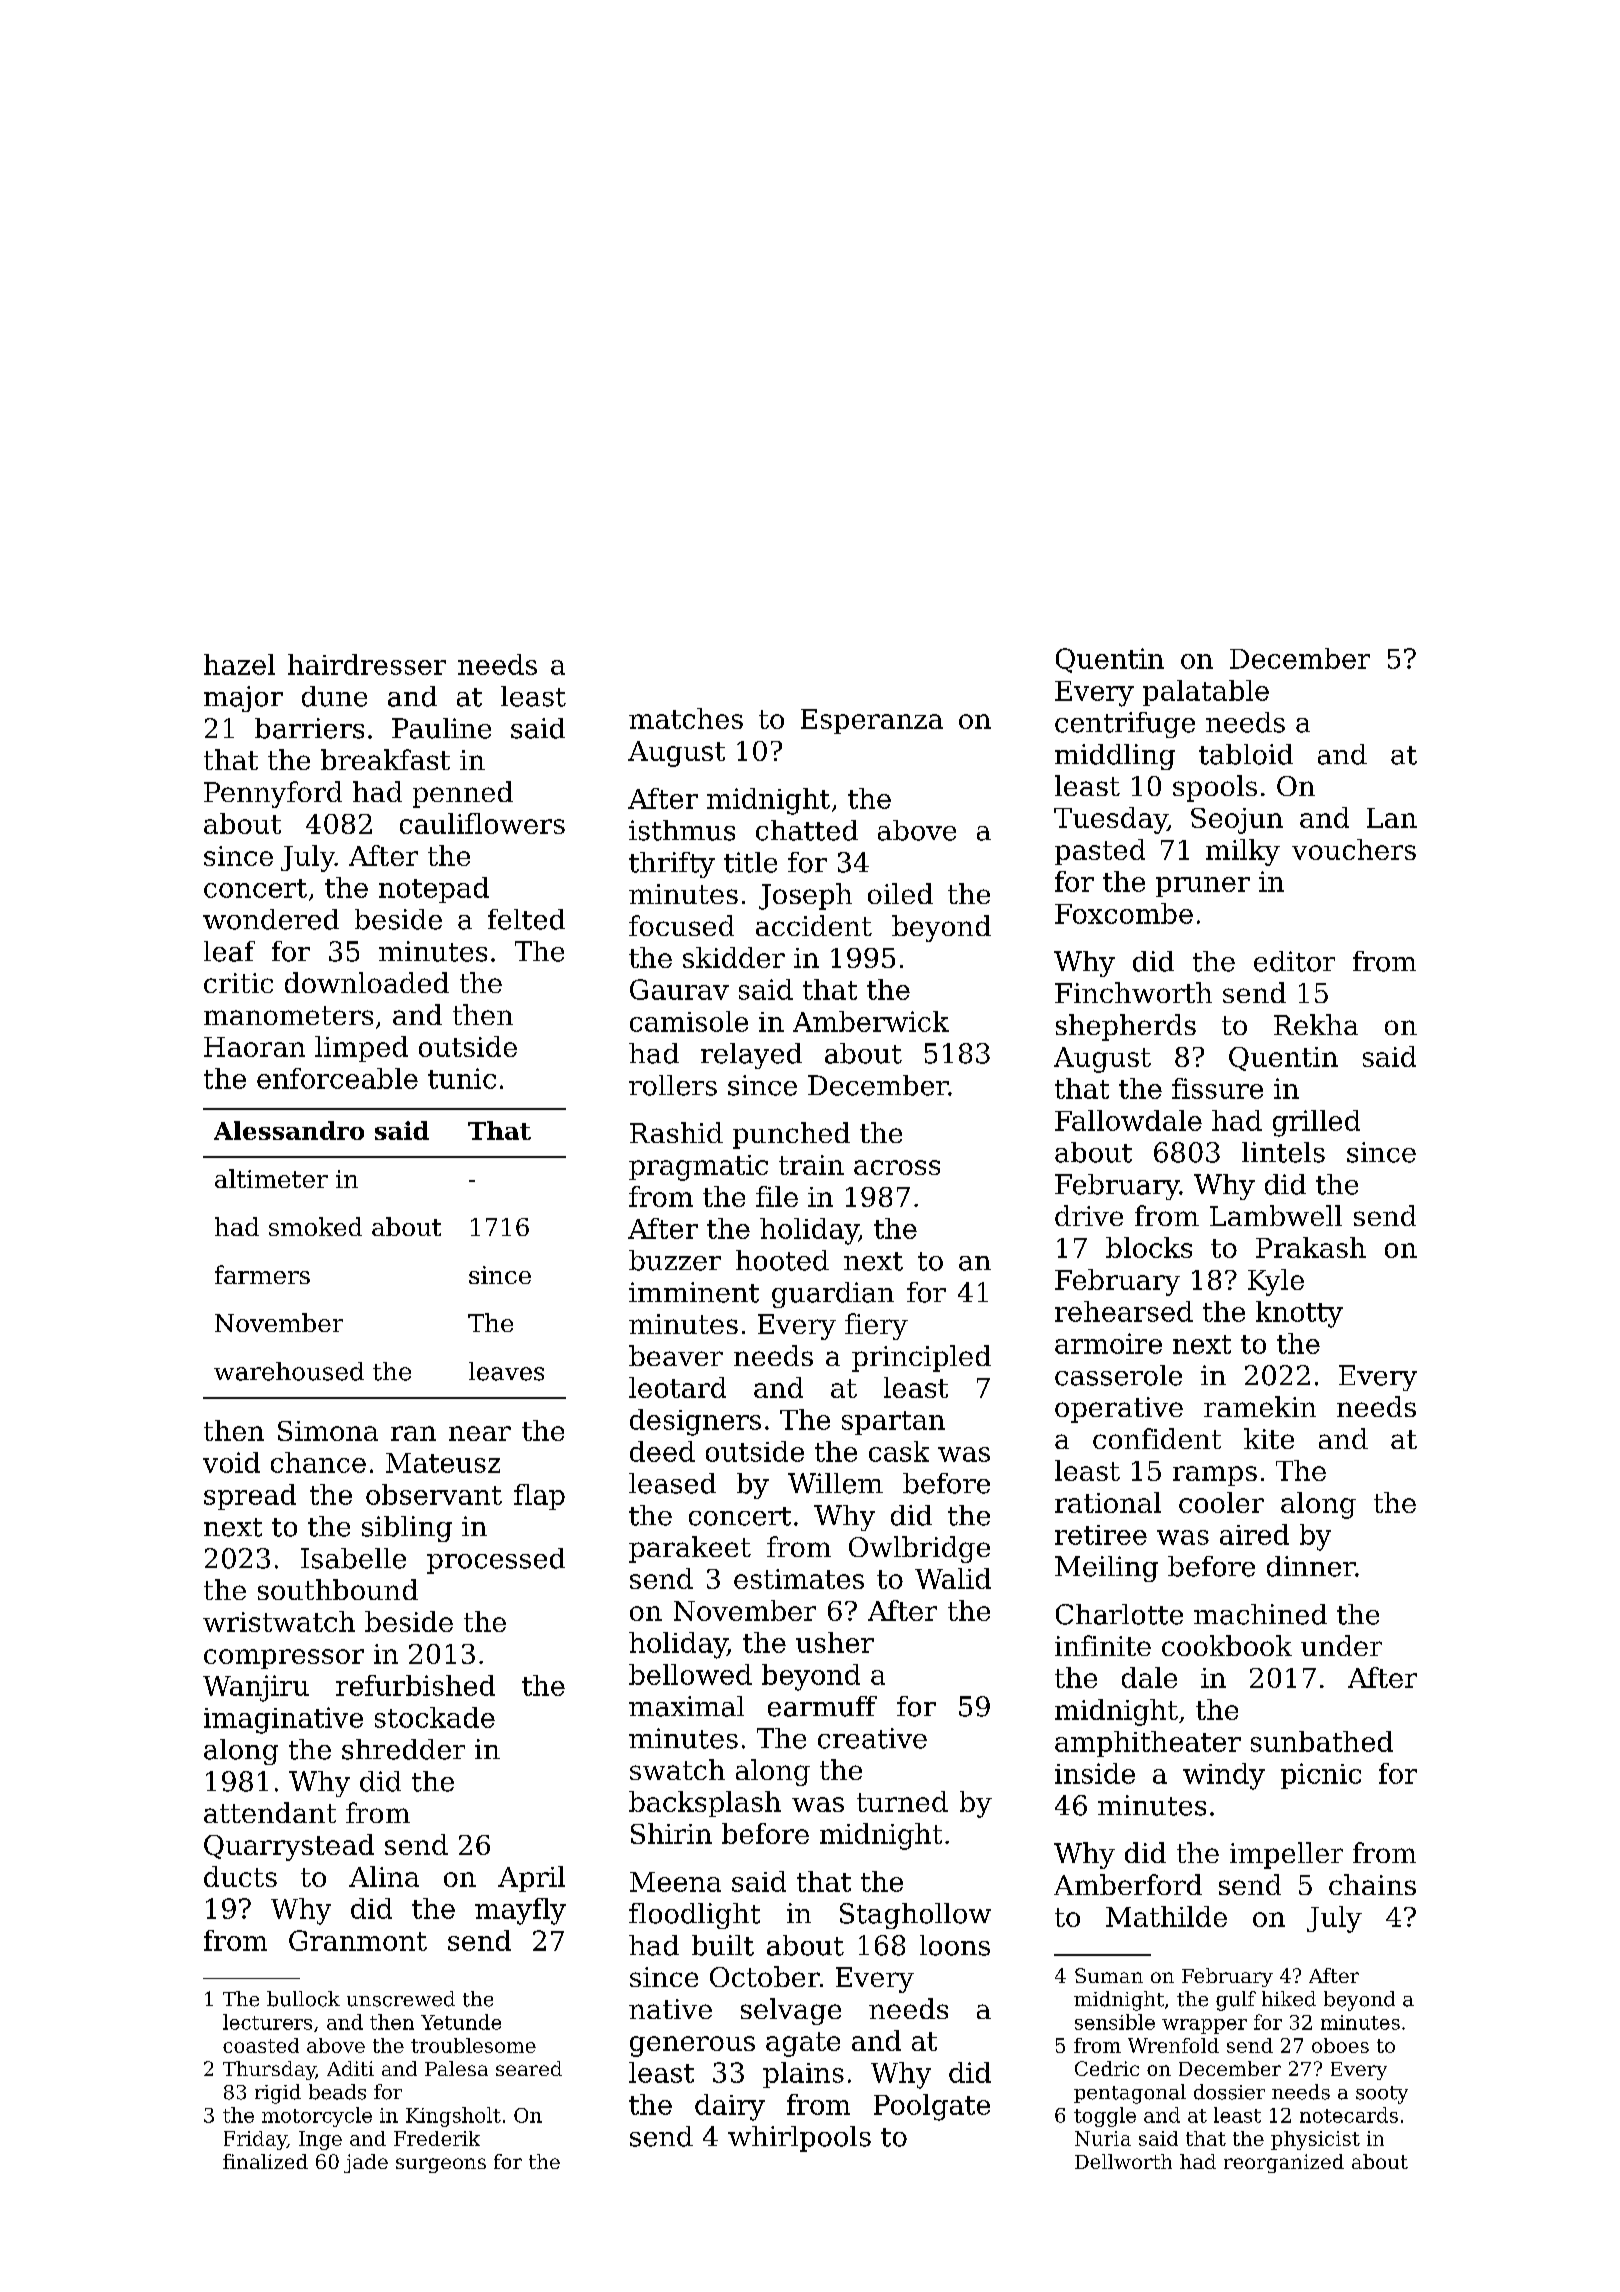 This page has height=2292, width=1620. What do you see at coordinates (833, 1295) in the page?
I see `guardian` at bounding box center [833, 1295].
